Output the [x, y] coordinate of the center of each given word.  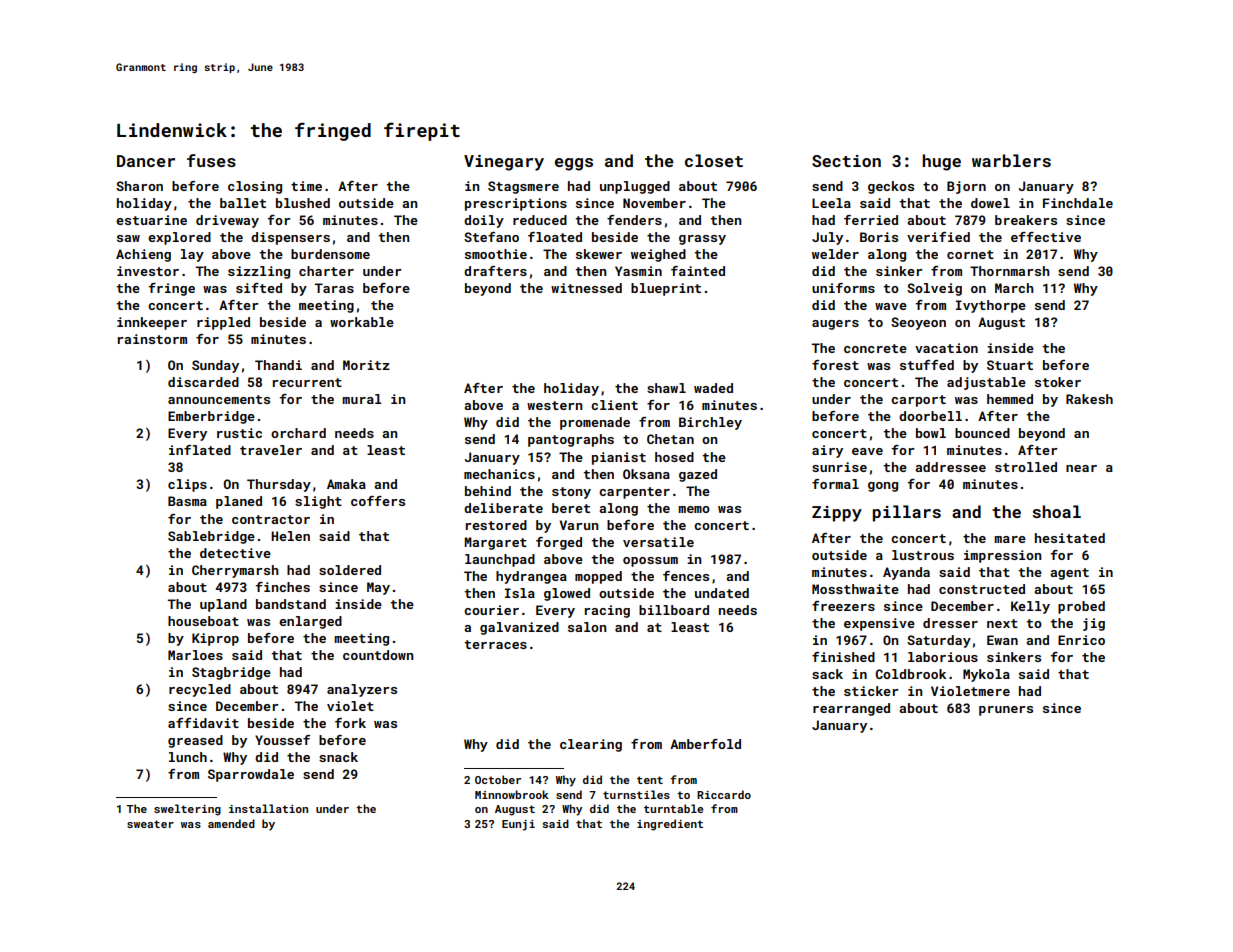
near [1081, 468]
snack [338, 757]
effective [1046, 237]
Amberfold [705, 744]
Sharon [139, 186]
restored [496, 525]
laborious [943, 657]
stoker [1058, 382]
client [614, 405]
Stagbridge [231, 673]
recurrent [307, 382]
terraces [495, 644]
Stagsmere [523, 187]
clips [187, 485]
